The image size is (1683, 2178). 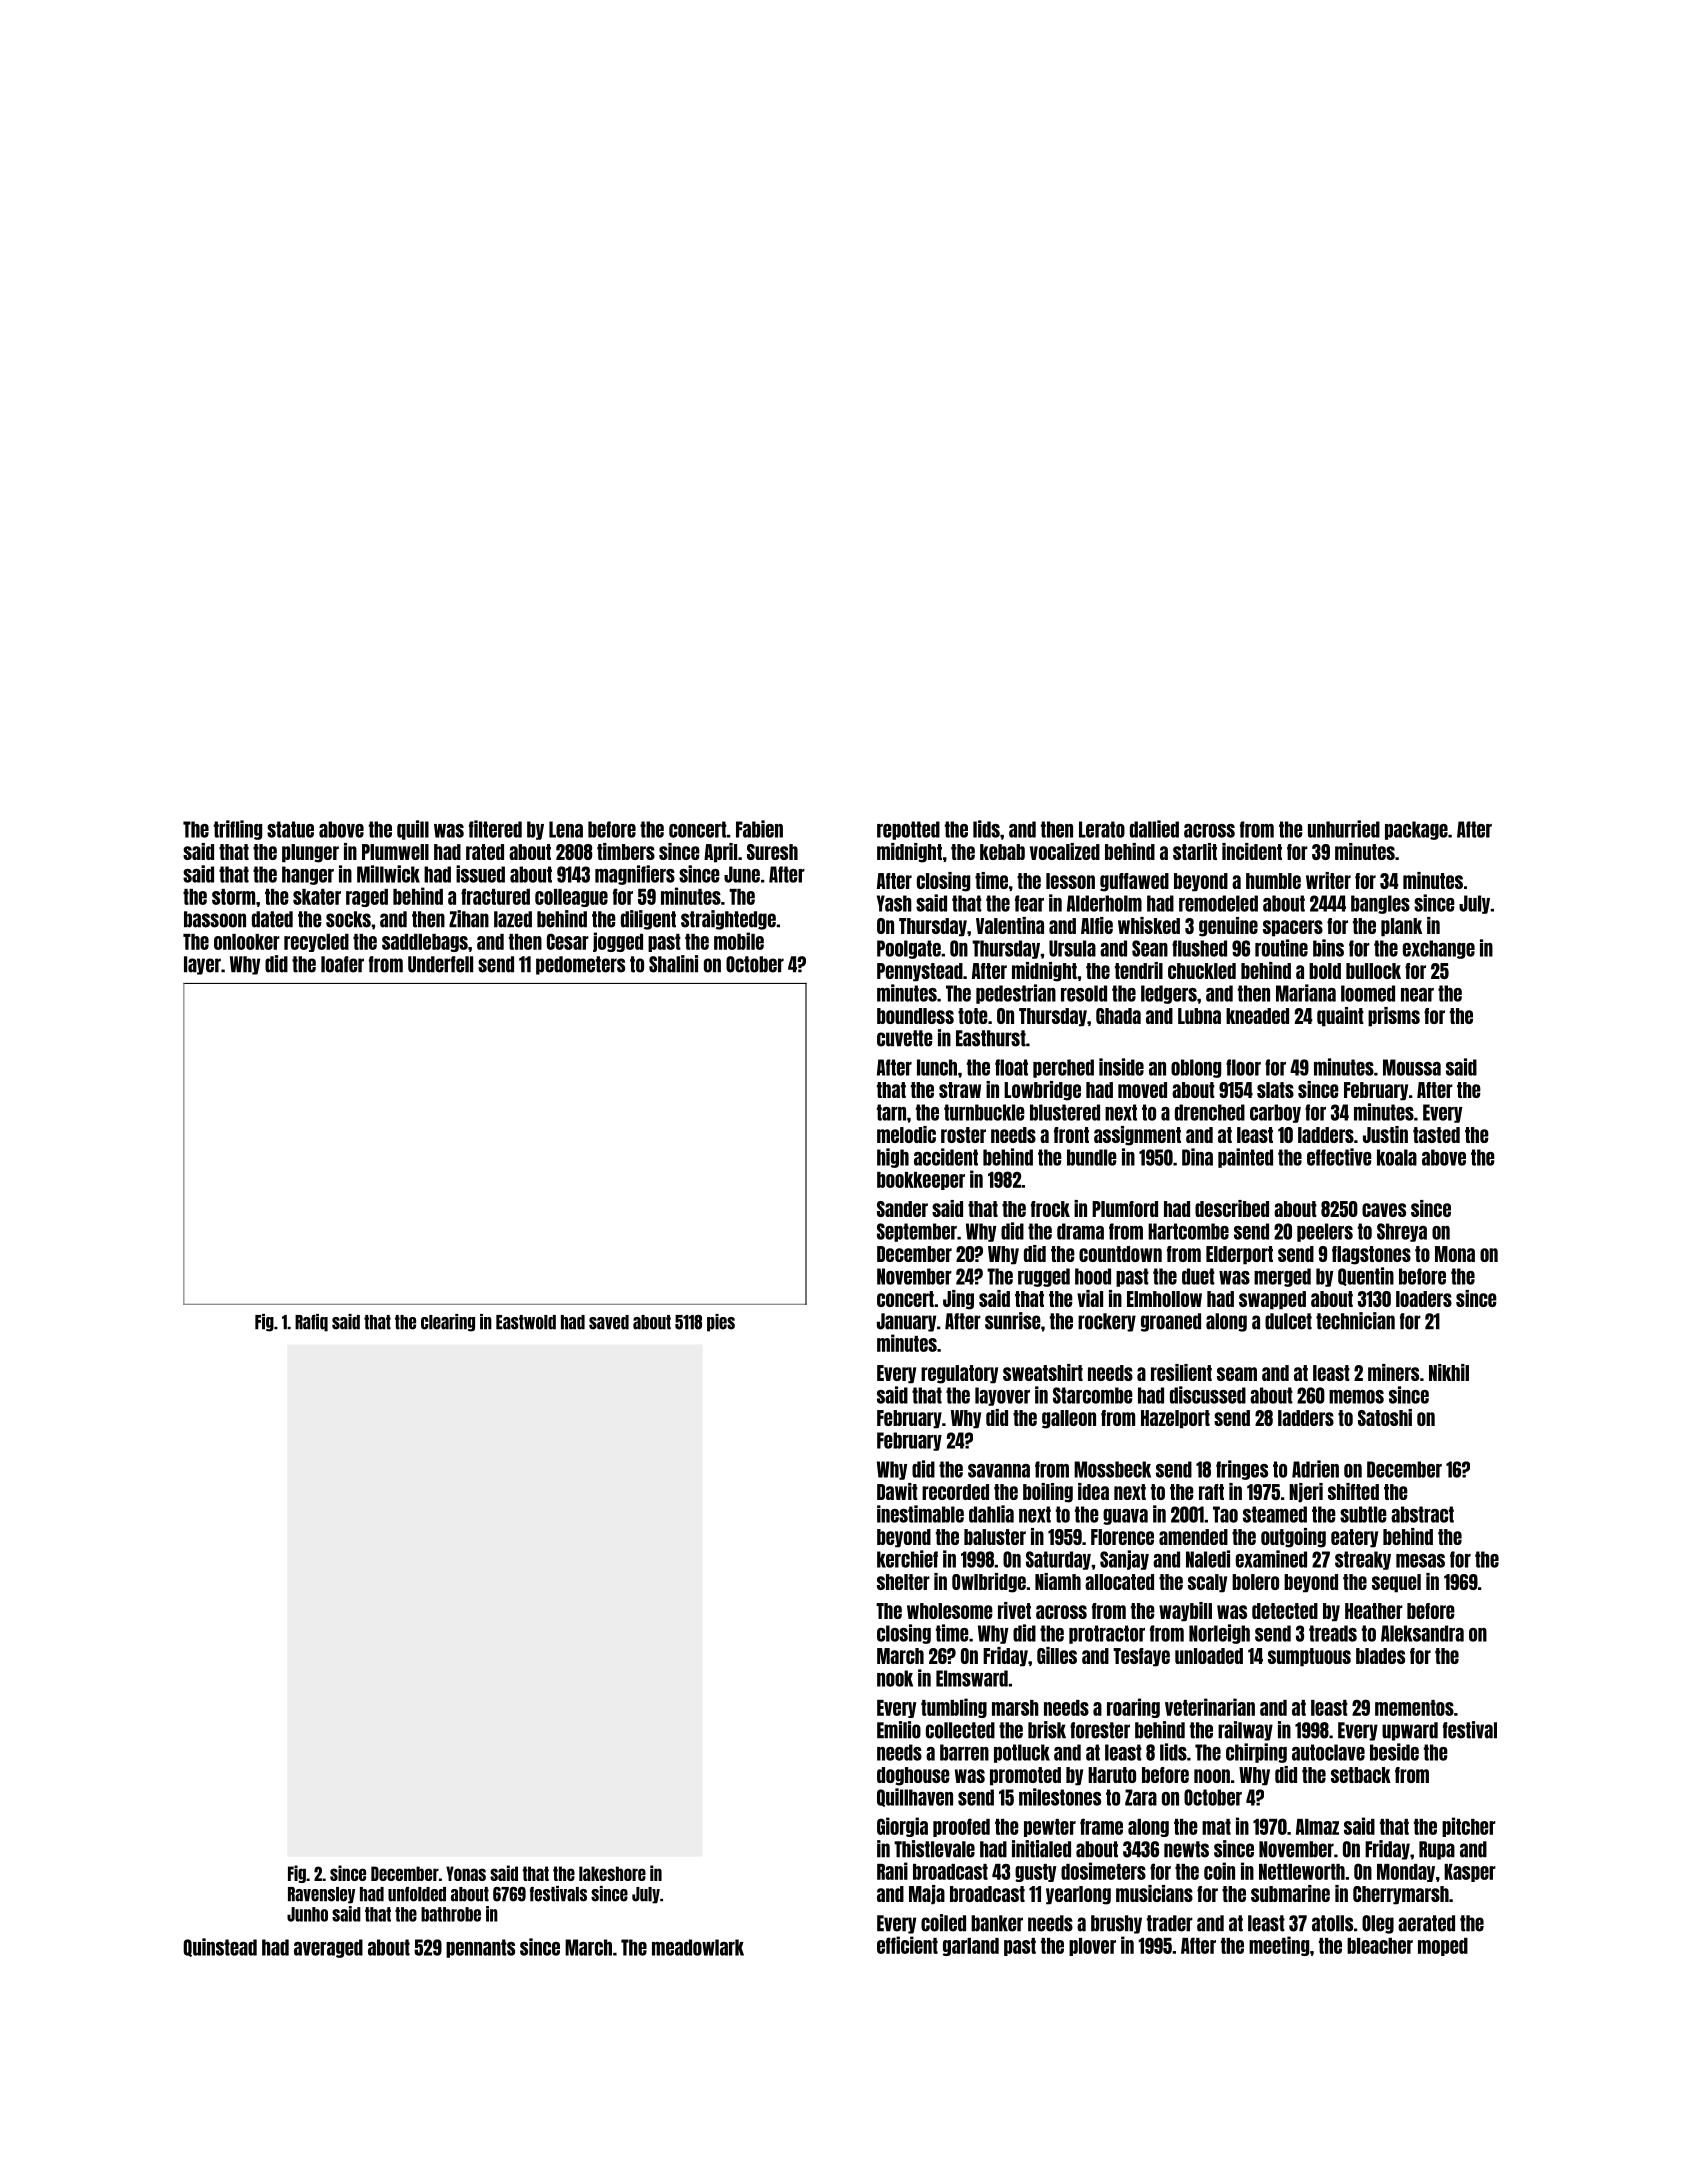 What do you see at coordinates (311, 1323) in the image?
I see `Rafiq` at bounding box center [311, 1323].
